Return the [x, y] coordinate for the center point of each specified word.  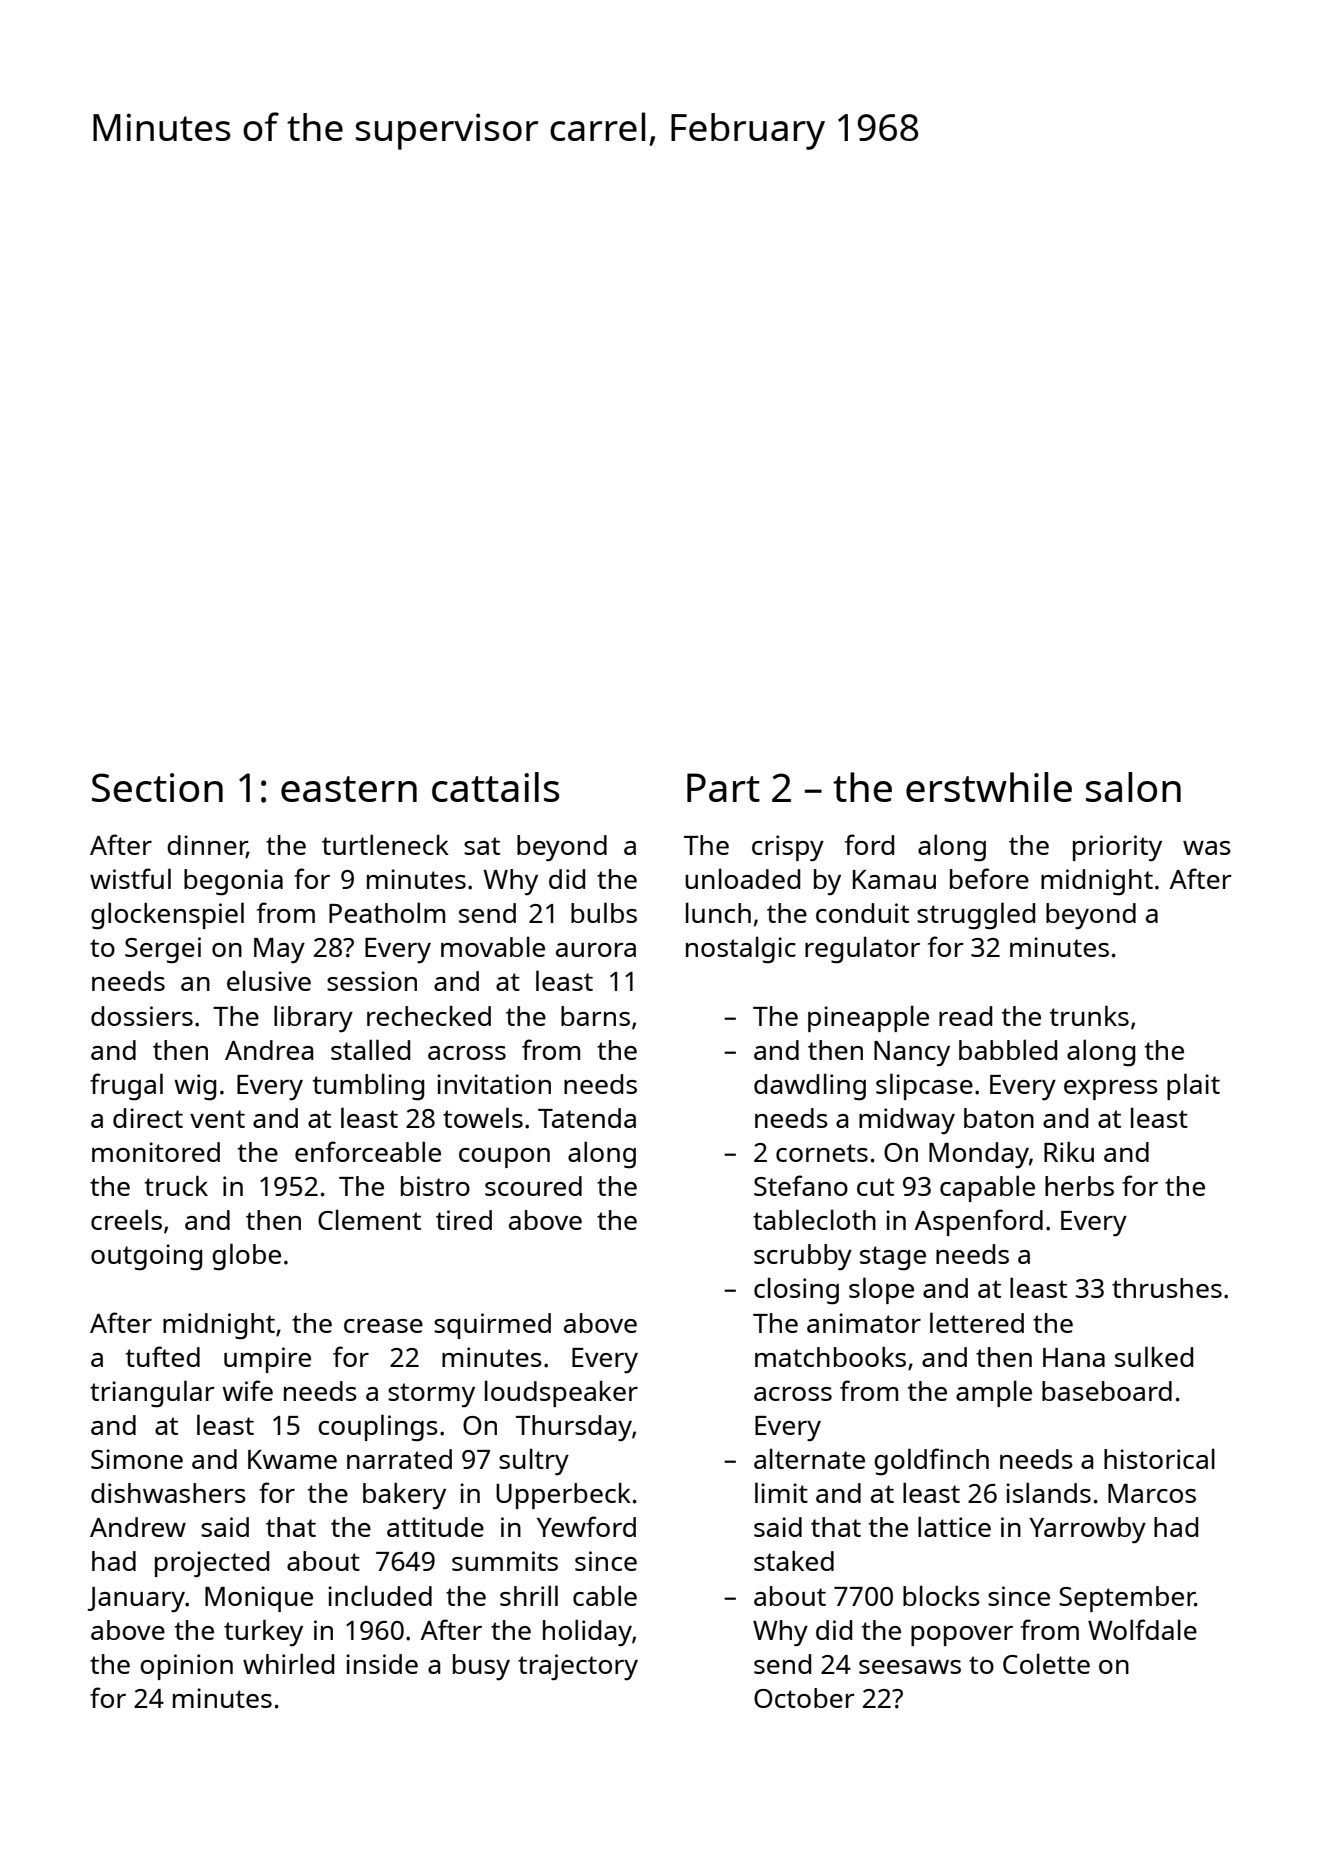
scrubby [803, 1257]
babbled [1008, 1049]
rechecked [429, 1016]
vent [217, 1119]
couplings [378, 1428]
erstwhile [989, 787]
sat [482, 846]
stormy [431, 1395]
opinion [186, 1667]
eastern [349, 789]
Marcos [1152, 1493]
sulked [1154, 1356]
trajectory [578, 1667]
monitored [156, 1152]
